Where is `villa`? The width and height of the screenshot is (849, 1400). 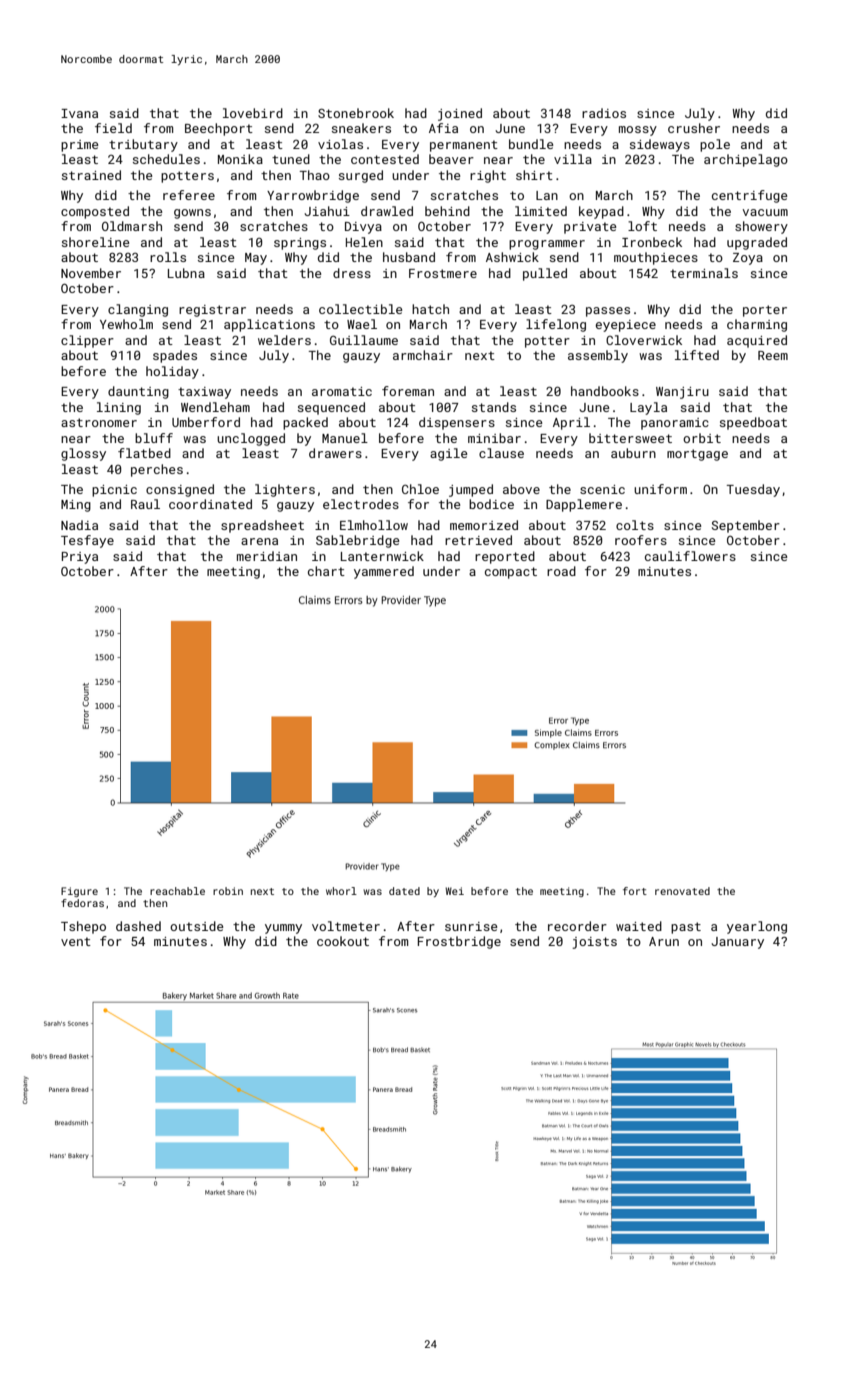
villa is located at coordinates (573, 159).
